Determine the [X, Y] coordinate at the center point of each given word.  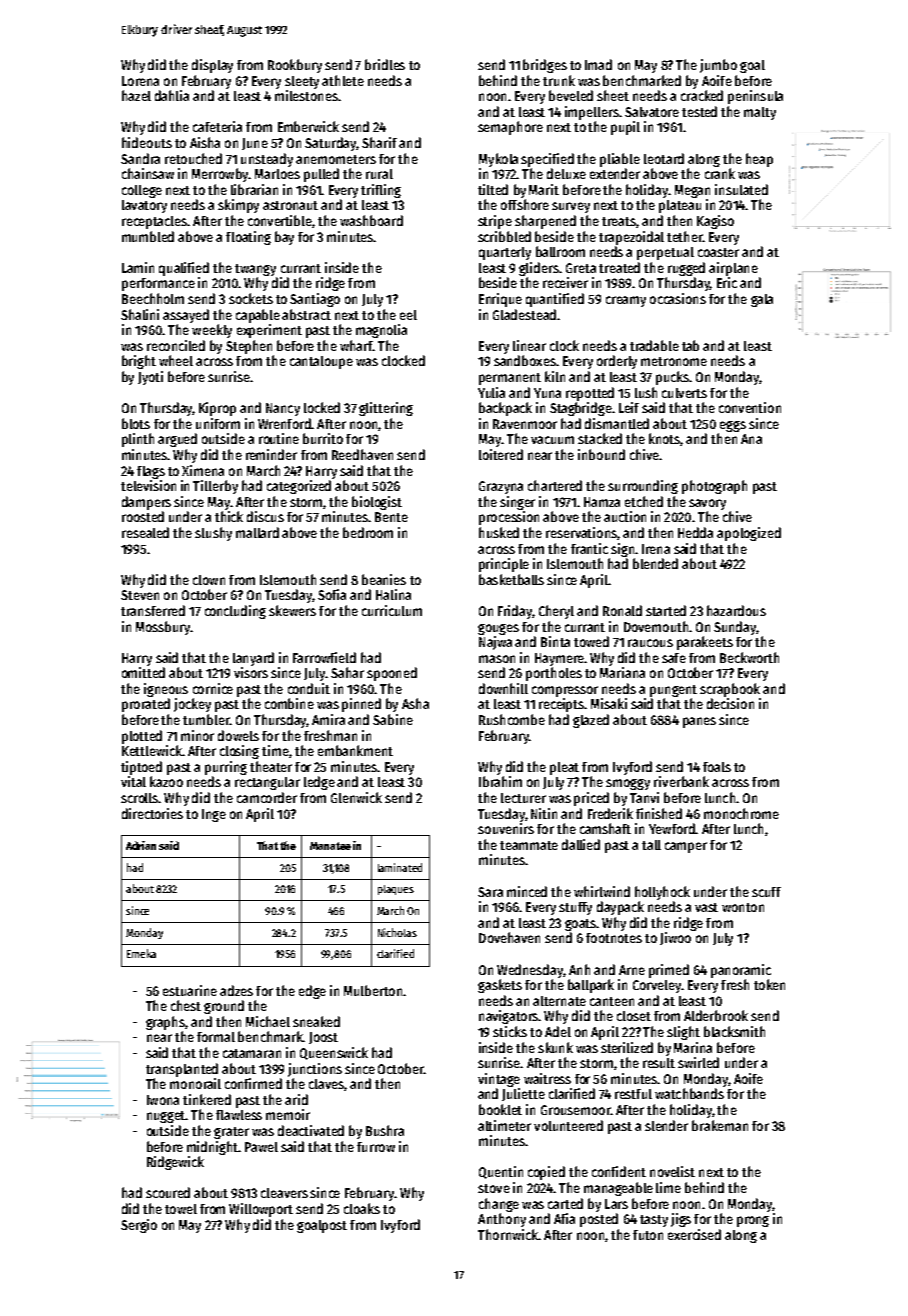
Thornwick [508, 1234]
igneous [166, 690]
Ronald [622, 610]
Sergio [139, 1226]
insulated [741, 189]
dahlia [172, 95]
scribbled [504, 236]
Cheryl [556, 612]
